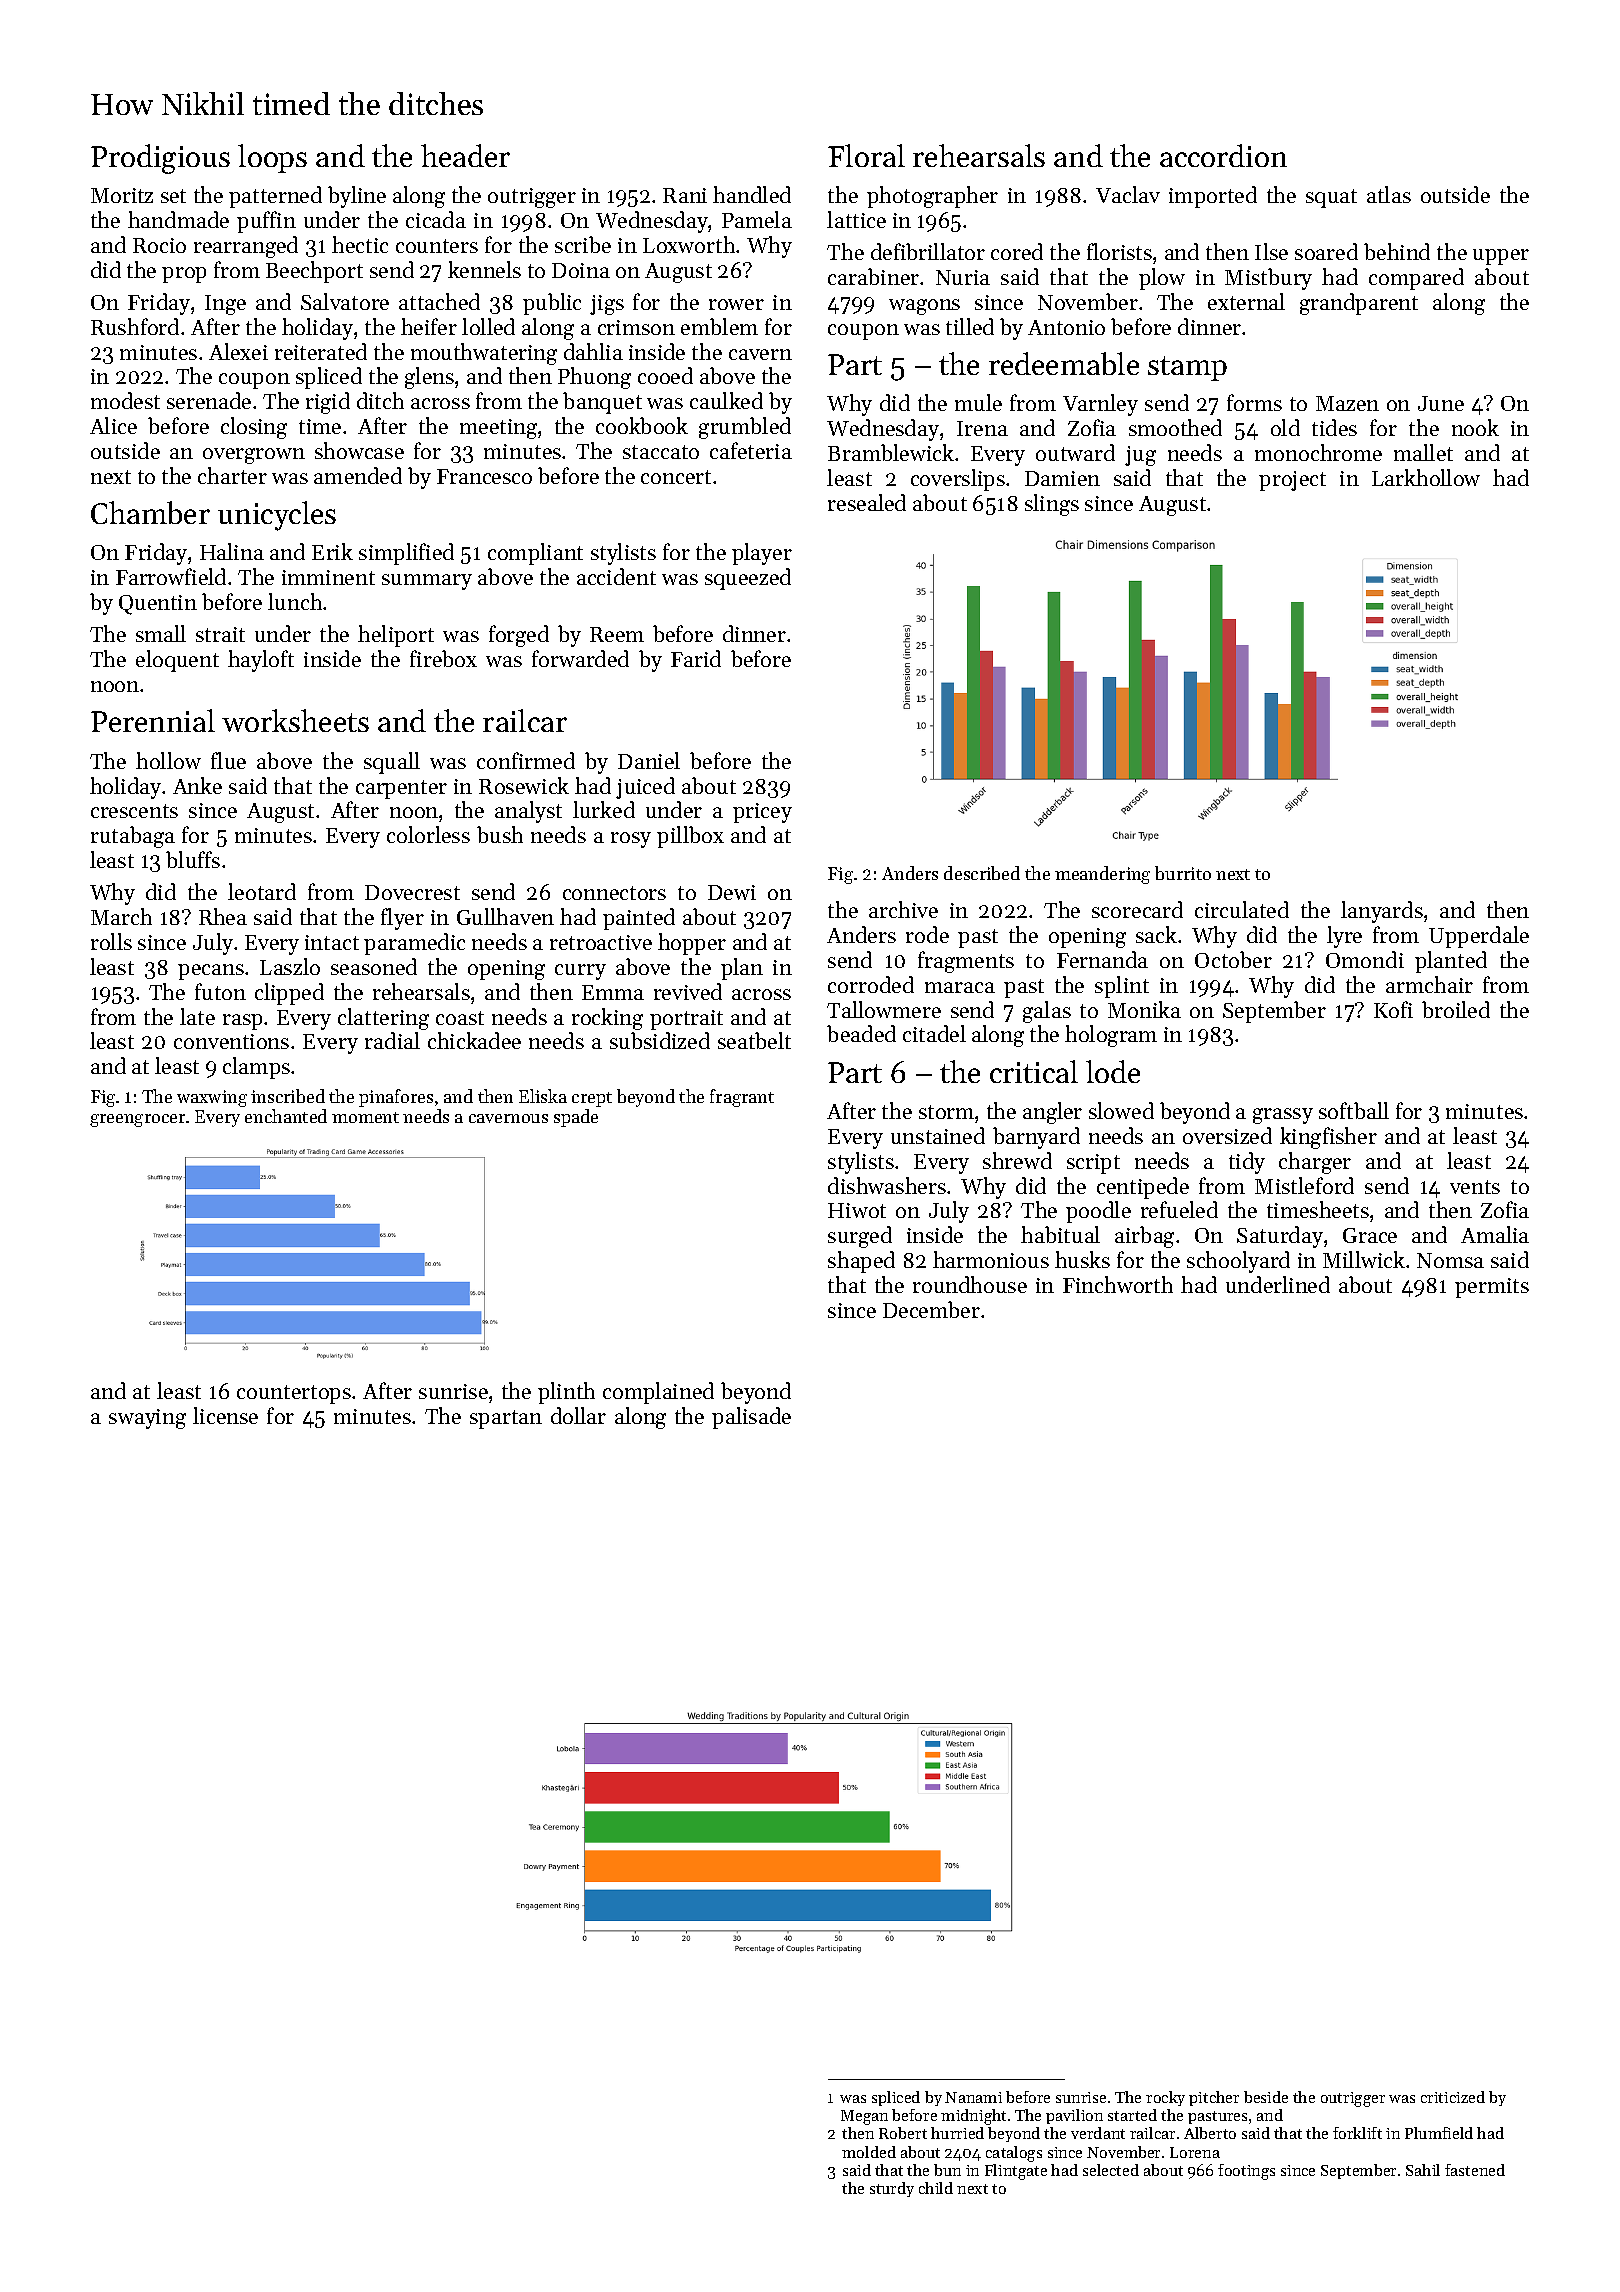 The width and height of the screenshot is (1620, 2292). I want to click on unicycles, so click(277, 516).
